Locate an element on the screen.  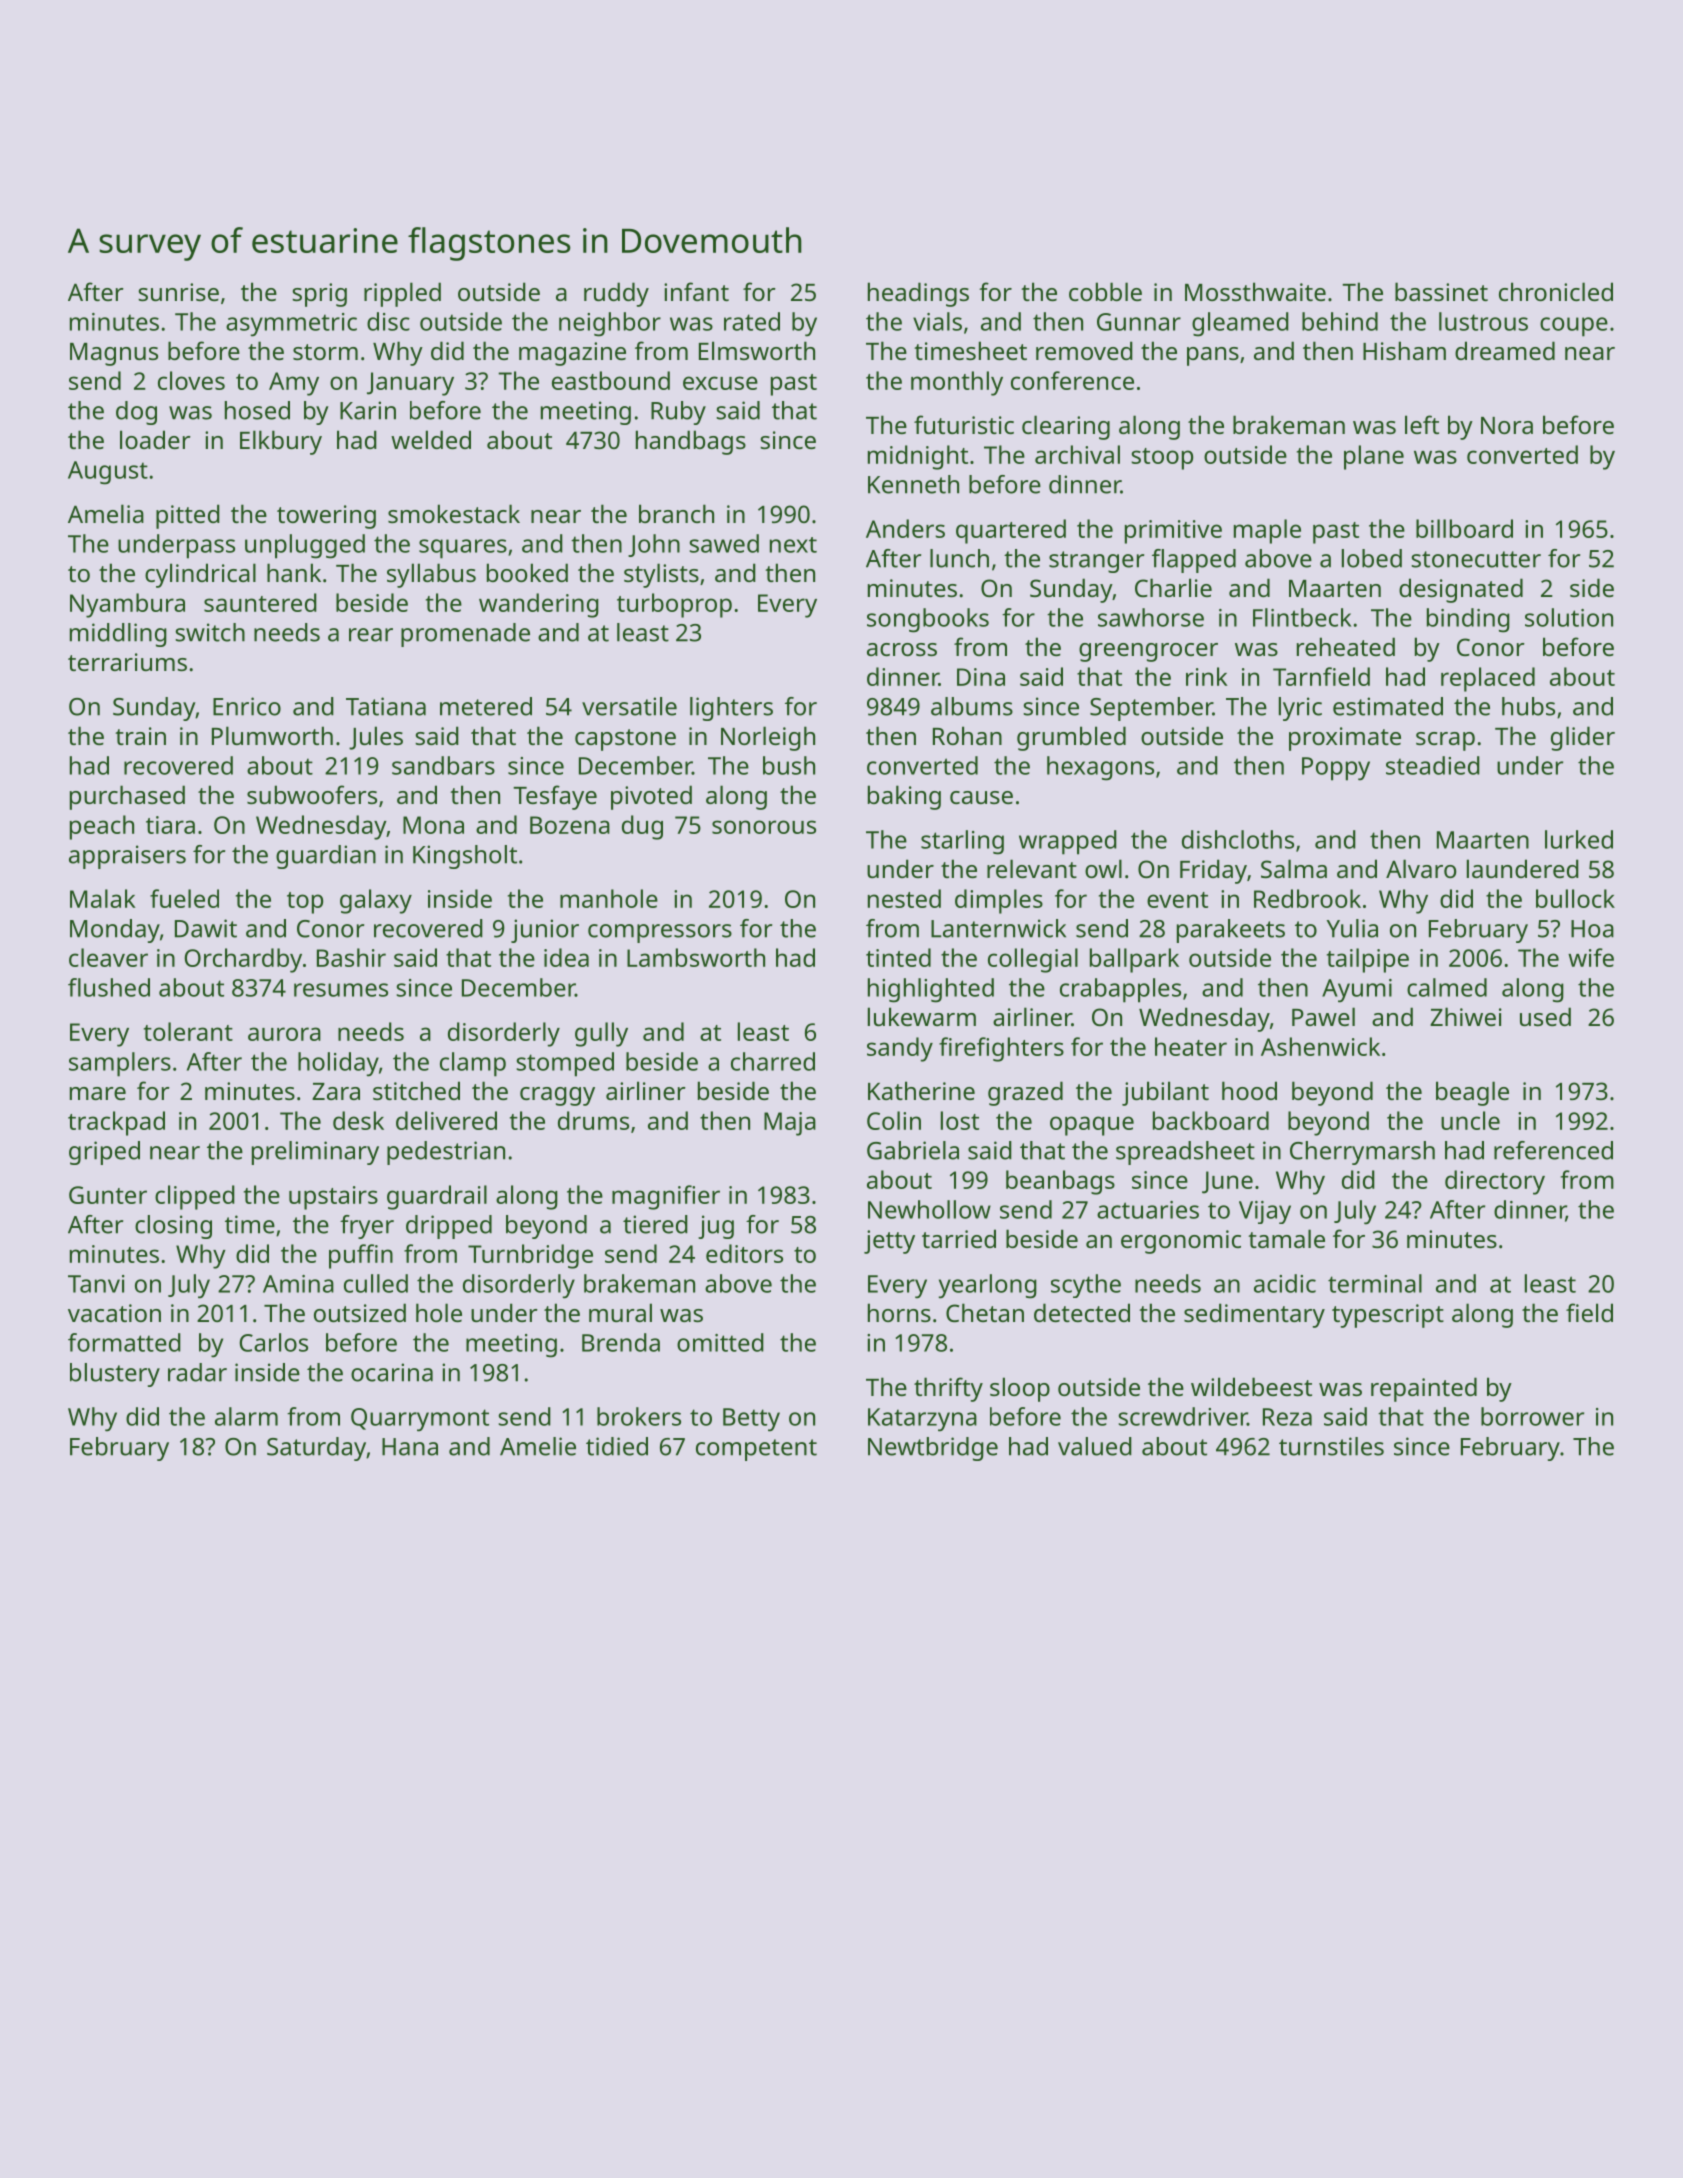
headings is located at coordinates (918, 294).
